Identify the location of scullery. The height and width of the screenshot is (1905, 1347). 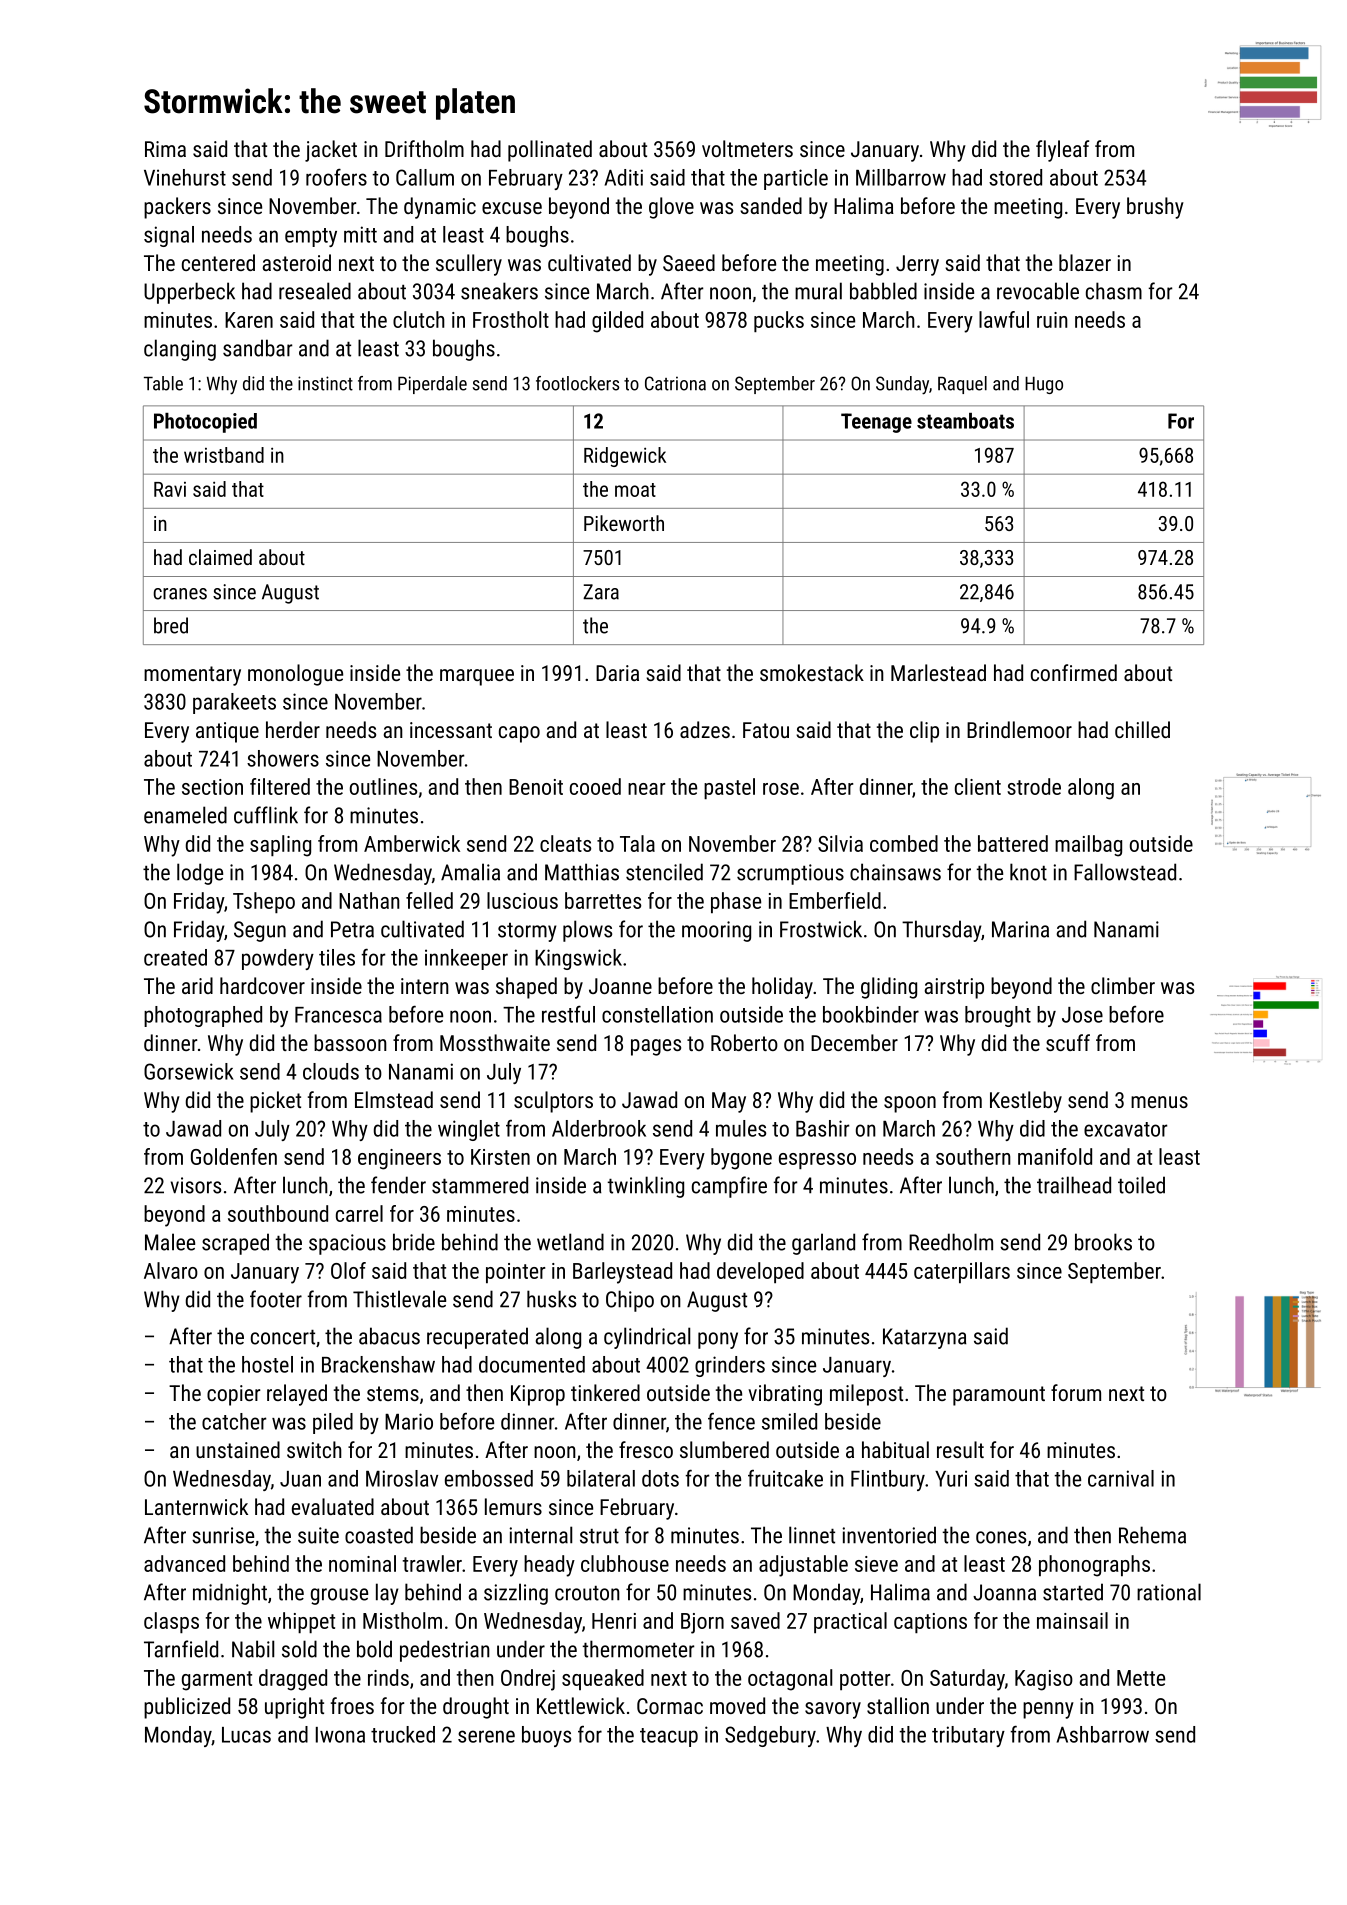
(469, 265).
